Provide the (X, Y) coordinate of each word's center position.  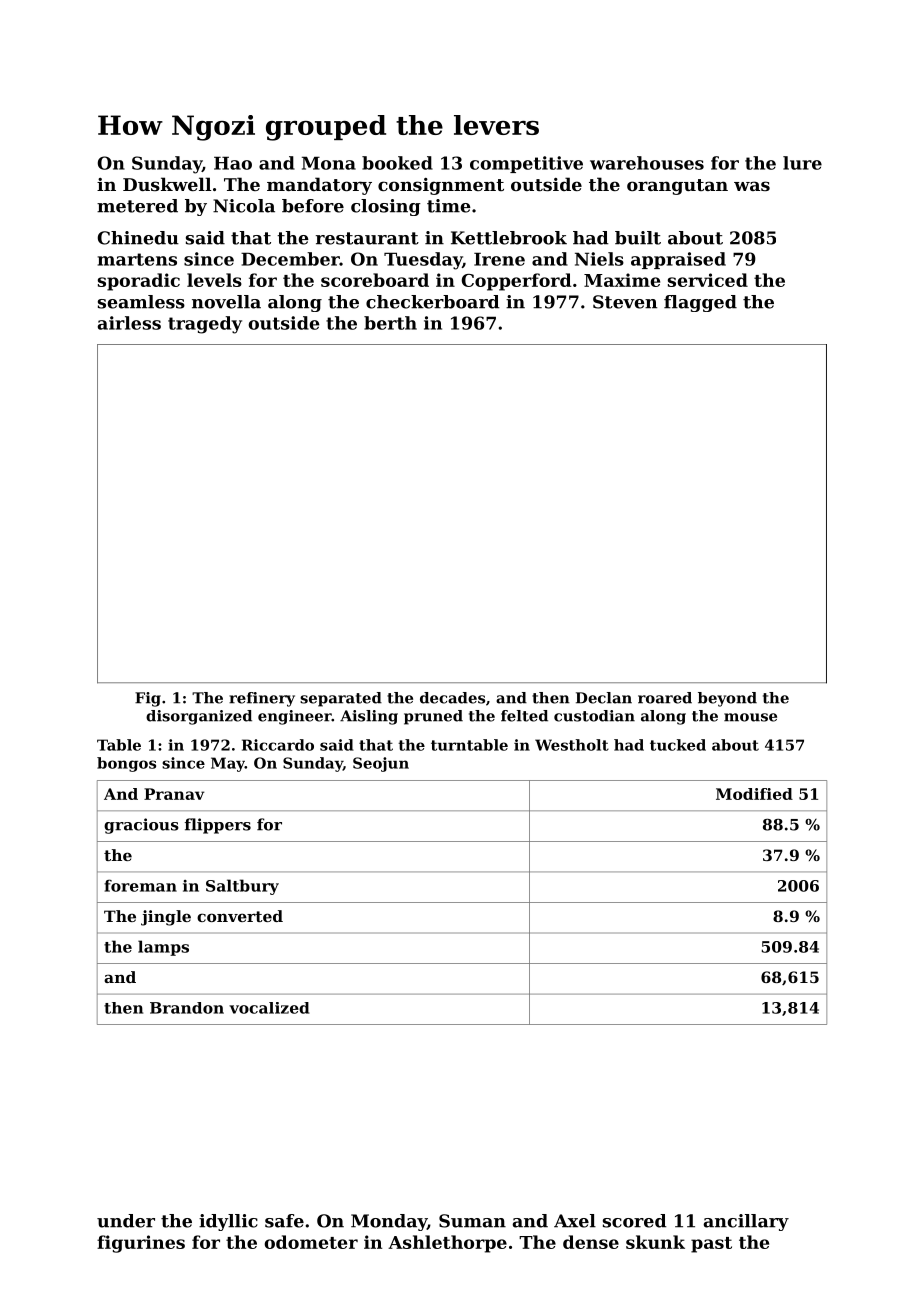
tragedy (205, 325)
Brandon (187, 1008)
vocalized (269, 1008)
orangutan (677, 187)
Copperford (516, 282)
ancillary (746, 1222)
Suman (472, 1221)
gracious (141, 826)
